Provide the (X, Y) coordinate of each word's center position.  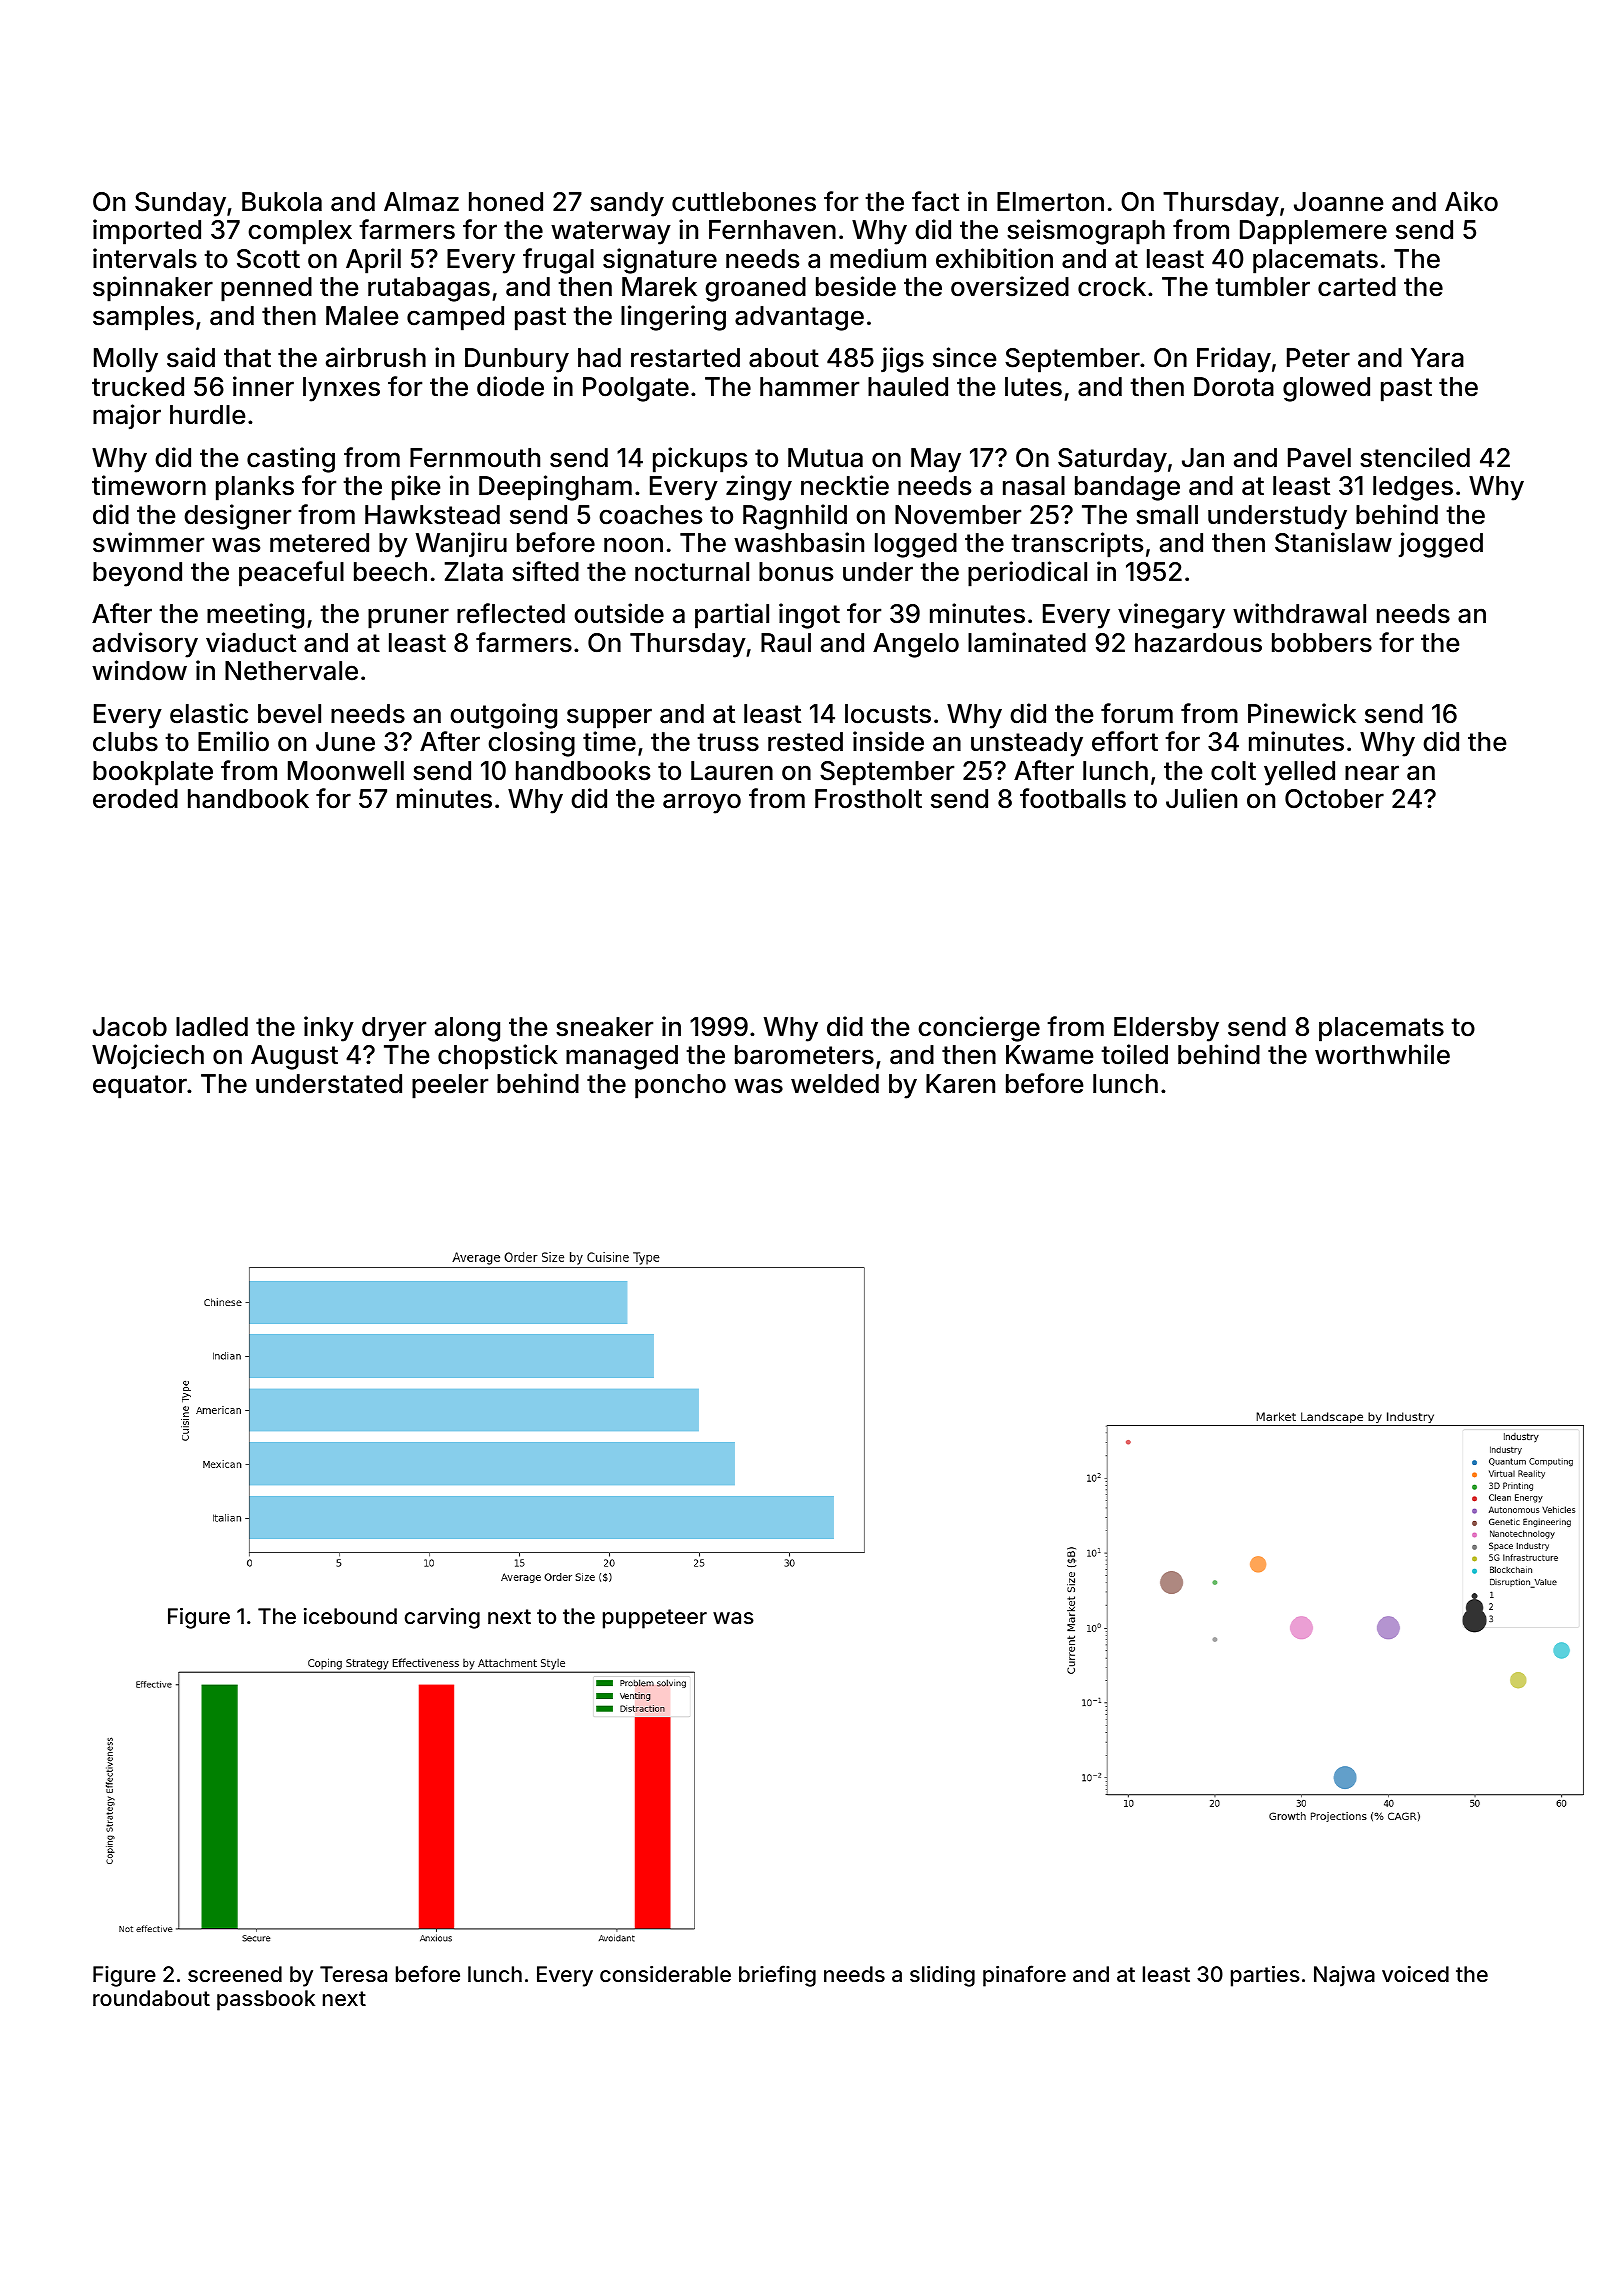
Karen (960, 1084)
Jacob (130, 1027)
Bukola (282, 202)
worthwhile (1382, 1054)
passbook (266, 2000)
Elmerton (1050, 202)
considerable (665, 1974)
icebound (350, 1616)
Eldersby (1166, 1029)
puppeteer (655, 1619)
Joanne (1339, 202)
